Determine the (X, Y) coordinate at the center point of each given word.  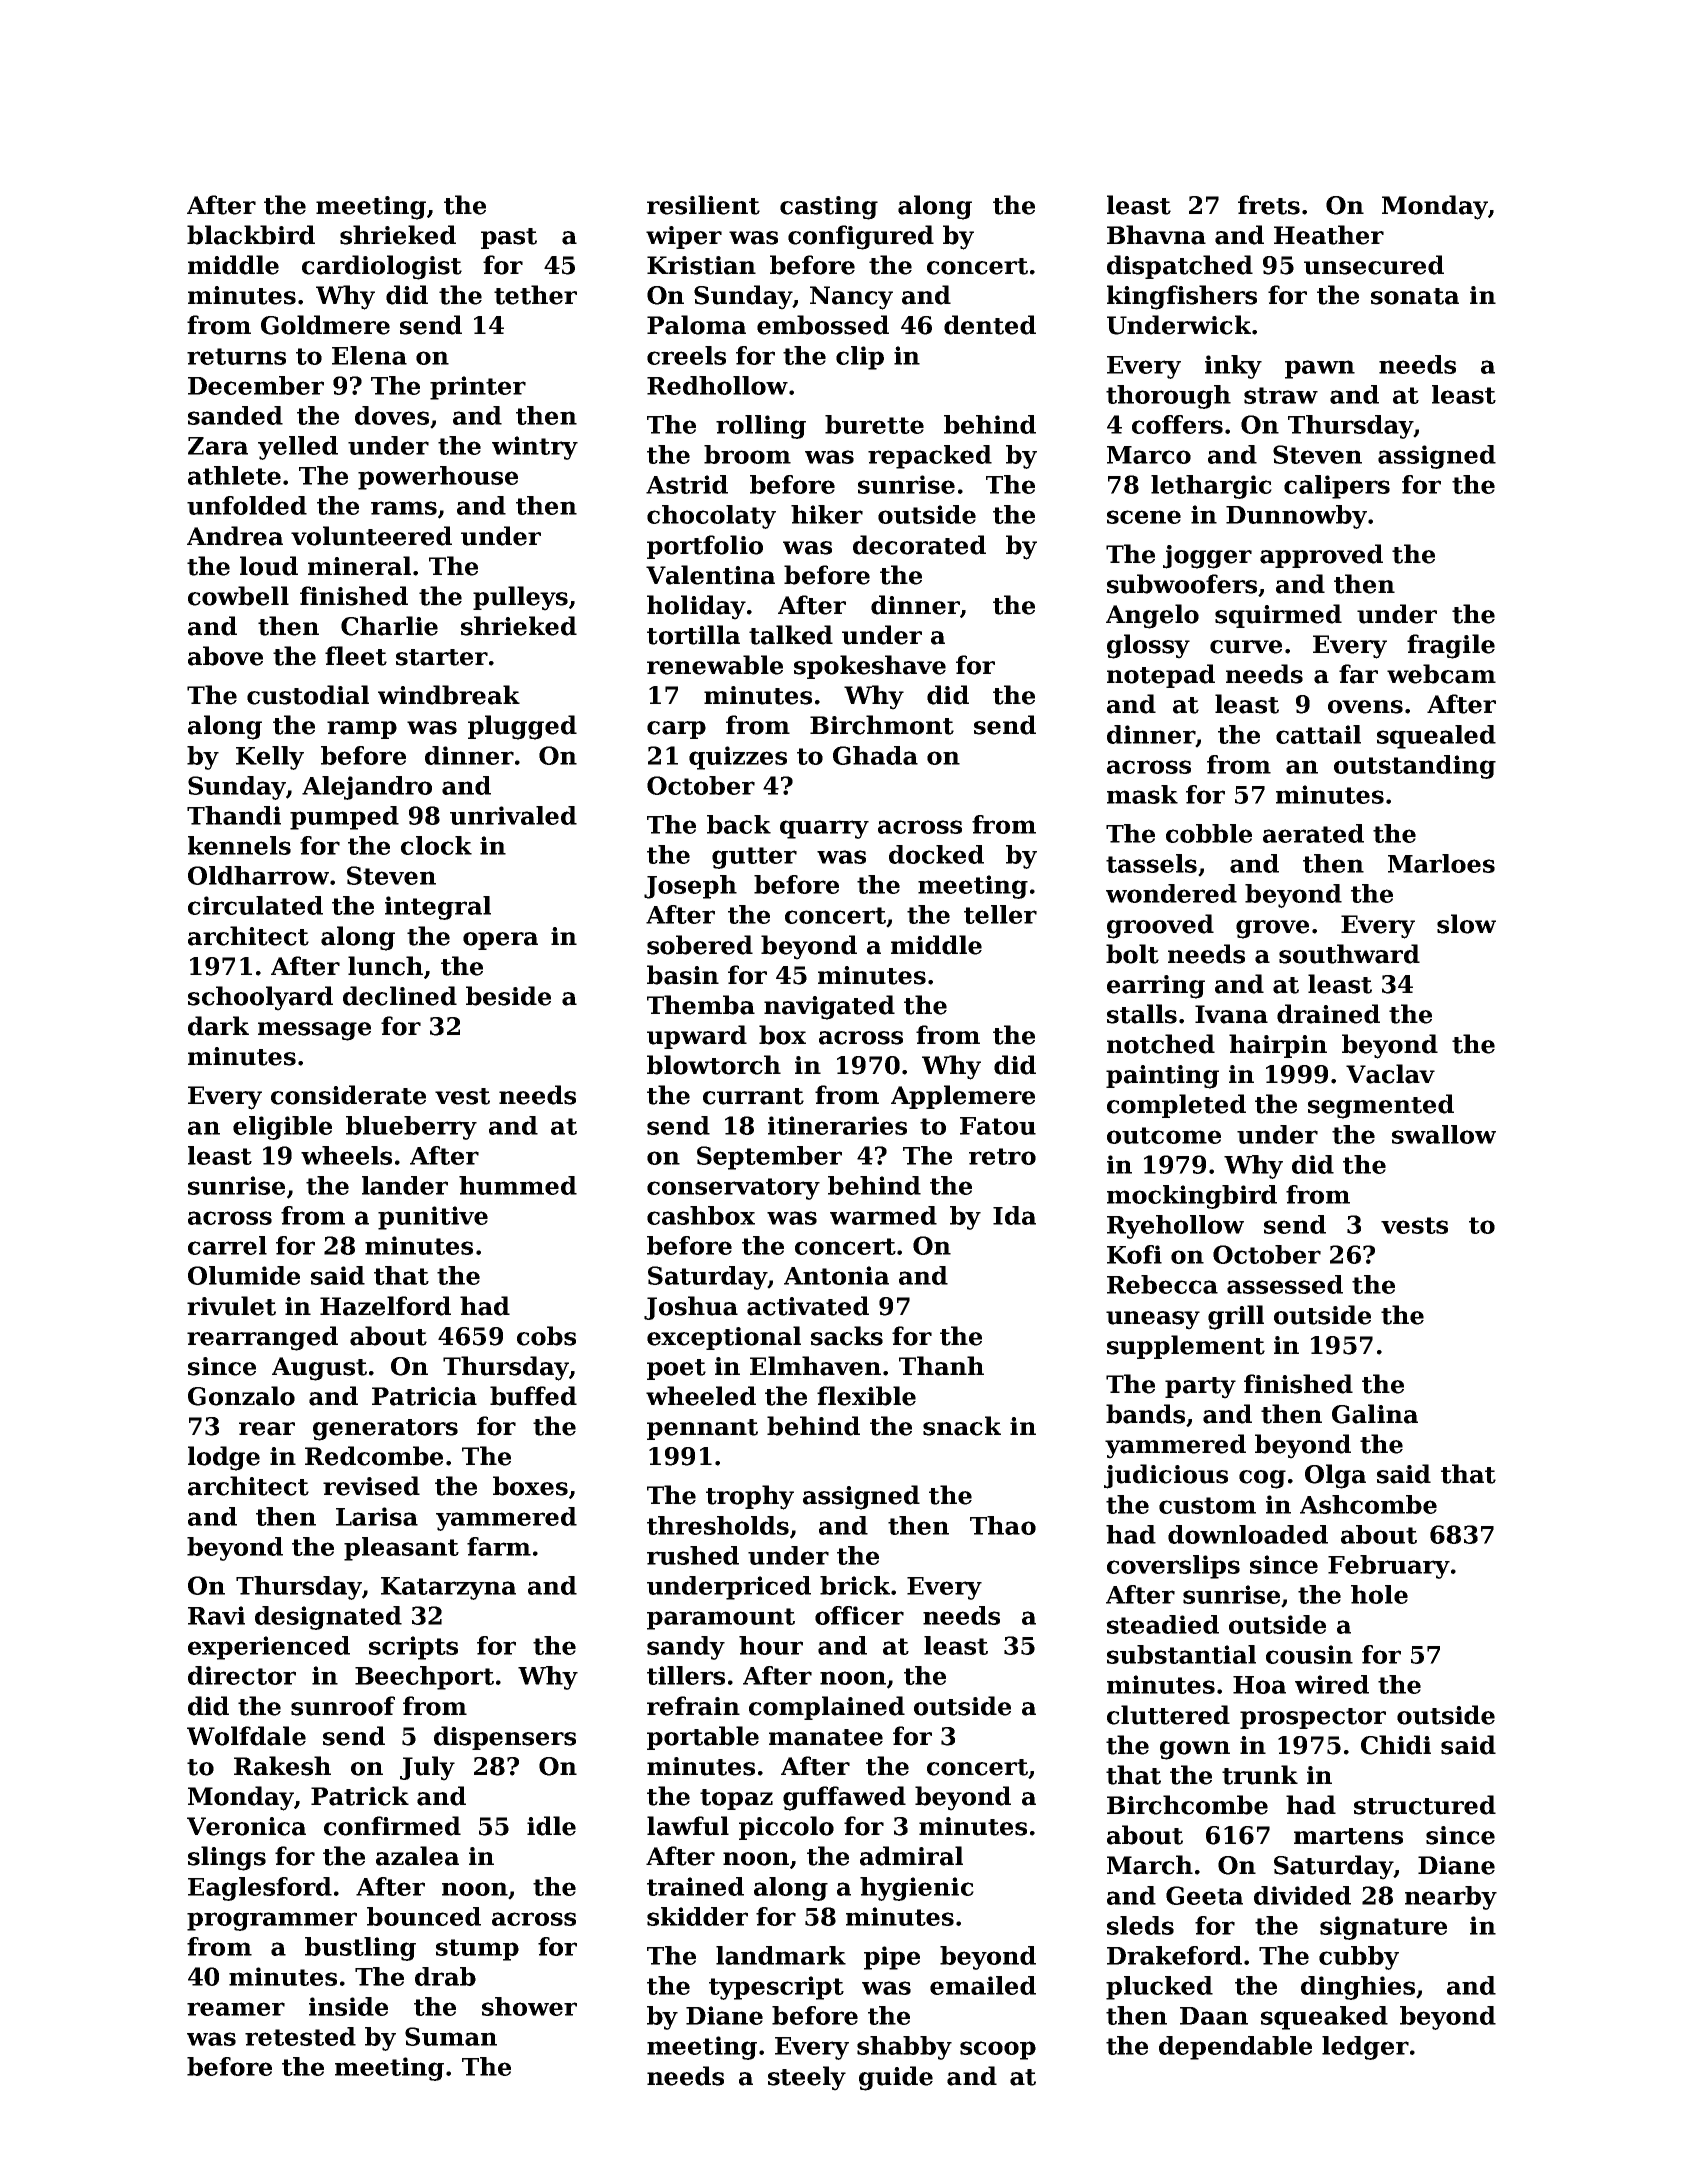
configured (861, 237)
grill (1236, 1317)
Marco (1149, 455)
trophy (750, 1497)
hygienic (917, 1889)
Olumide (244, 1275)
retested (300, 2036)
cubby (1359, 1958)
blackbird (251, 235)
